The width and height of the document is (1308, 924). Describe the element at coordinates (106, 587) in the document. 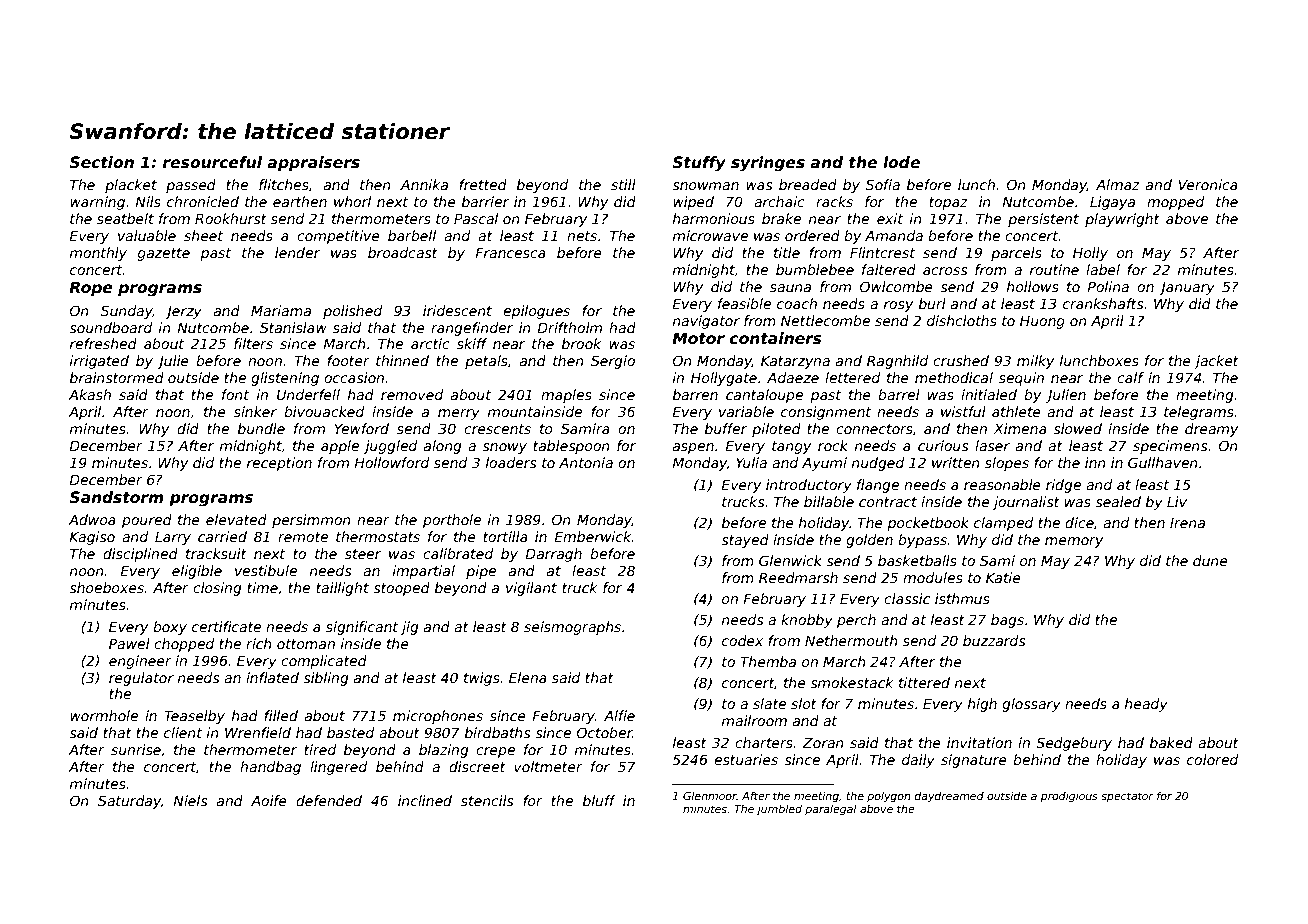

I see `shoeboxes` at that location.
